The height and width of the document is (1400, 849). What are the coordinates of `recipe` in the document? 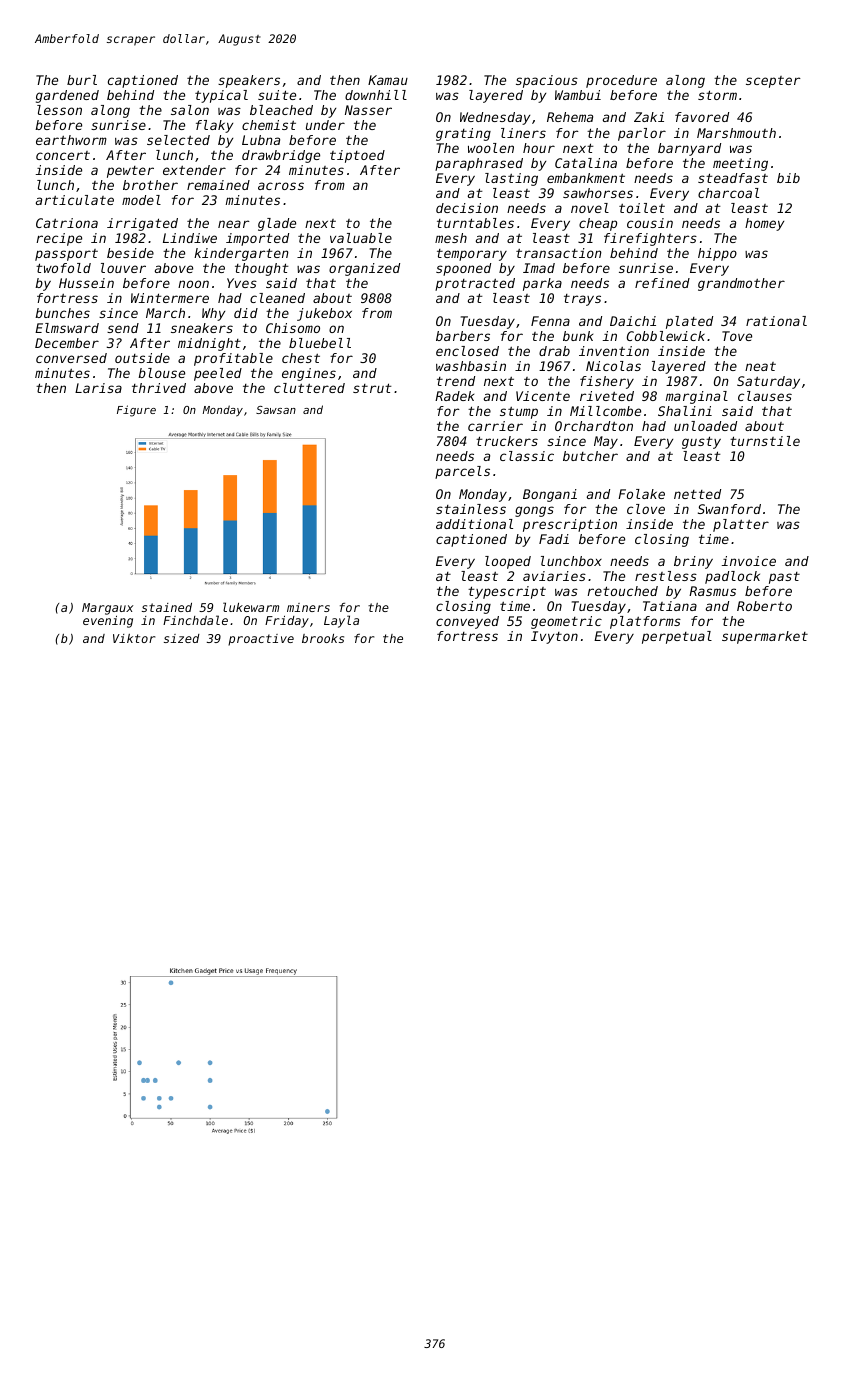 It's located at (59, 239).
